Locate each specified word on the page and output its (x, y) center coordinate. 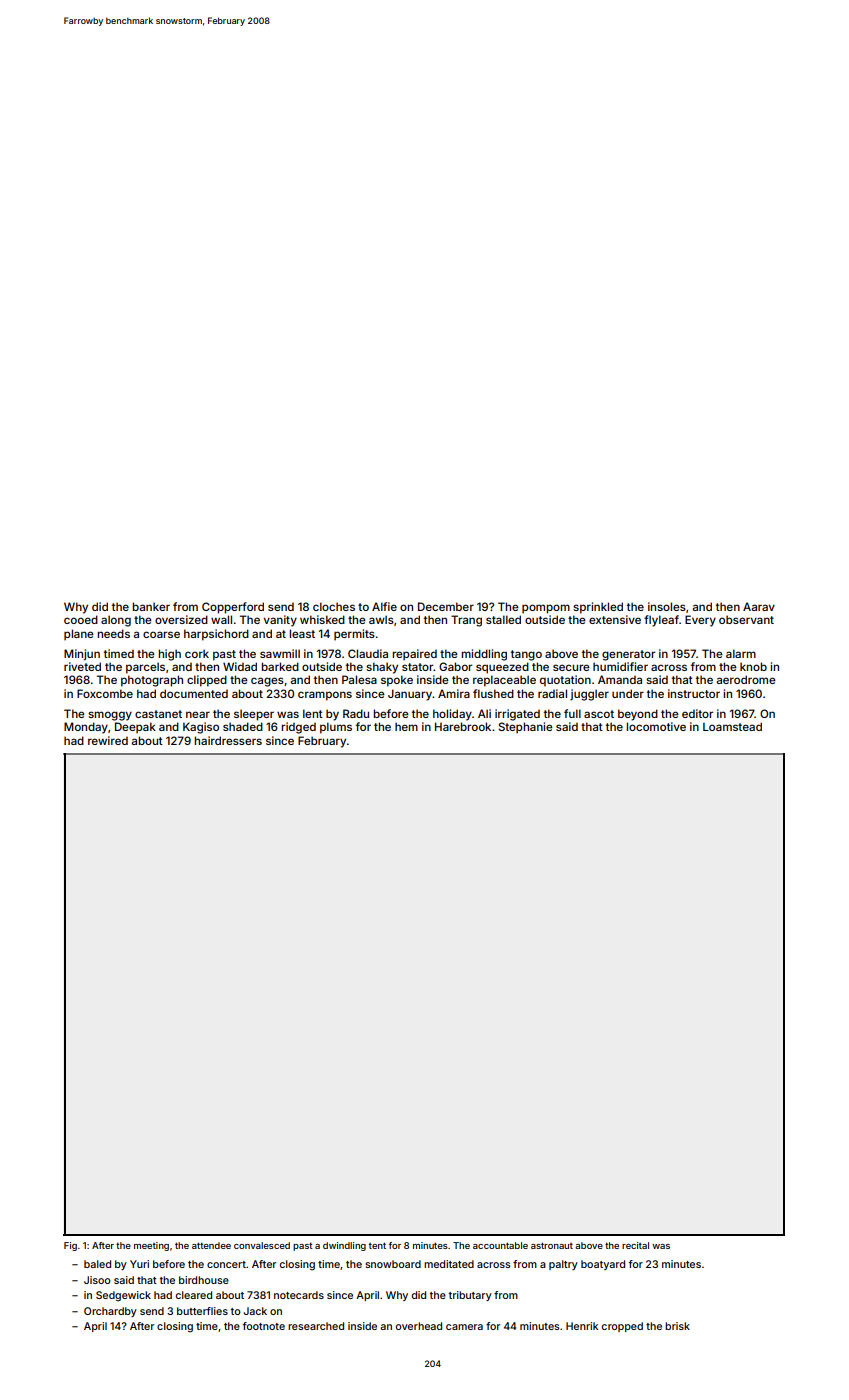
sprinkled (598, 608)
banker (151, 606)
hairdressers (228, 740)
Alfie (384, 606)
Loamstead (732, 726)
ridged (298, 728)
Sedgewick (123, 1296)
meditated (449, 1264)
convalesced (262, 1245)
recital (635, 1245)
